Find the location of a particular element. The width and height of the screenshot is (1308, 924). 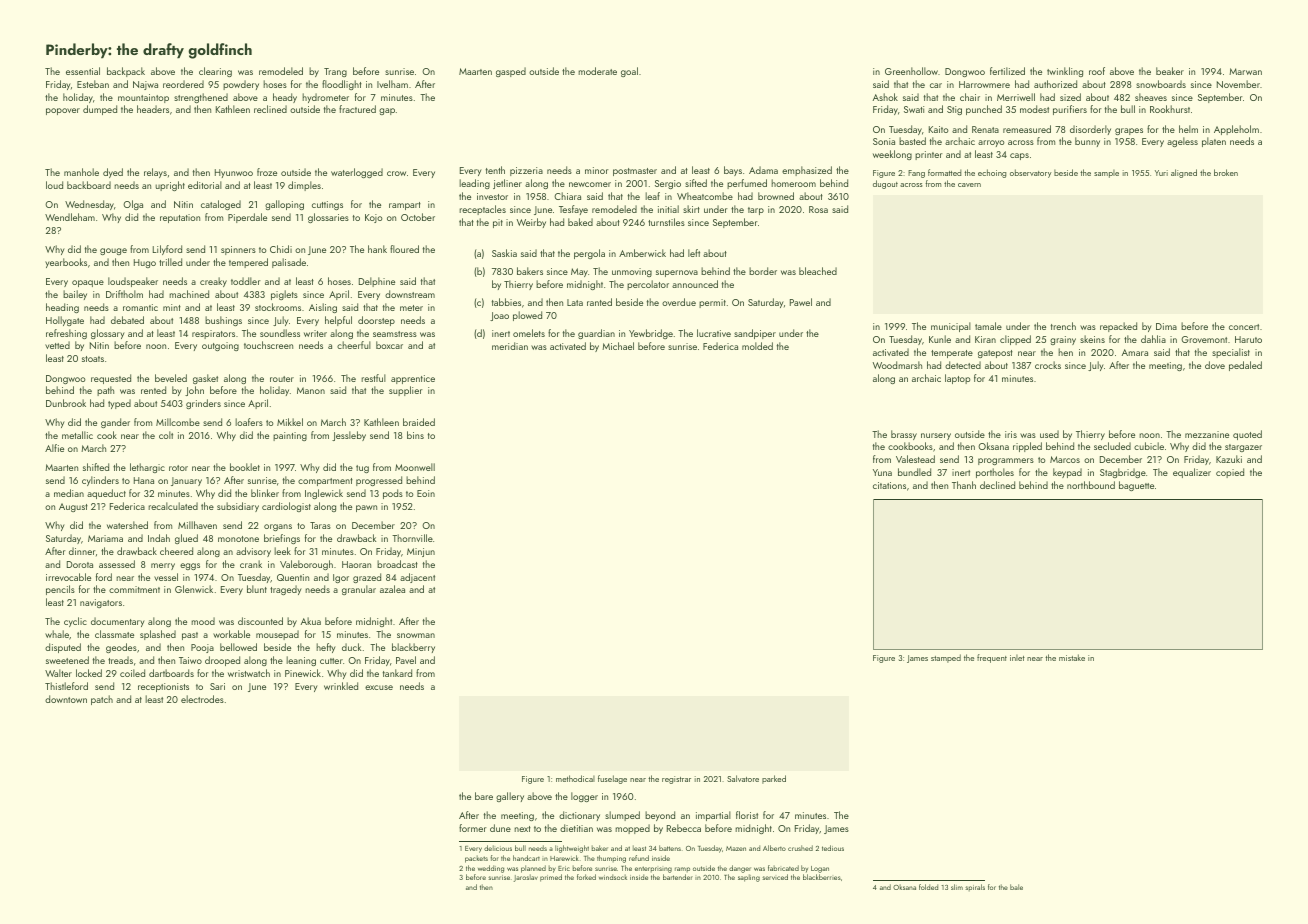

stamped is located at coordinates (946, 658).
